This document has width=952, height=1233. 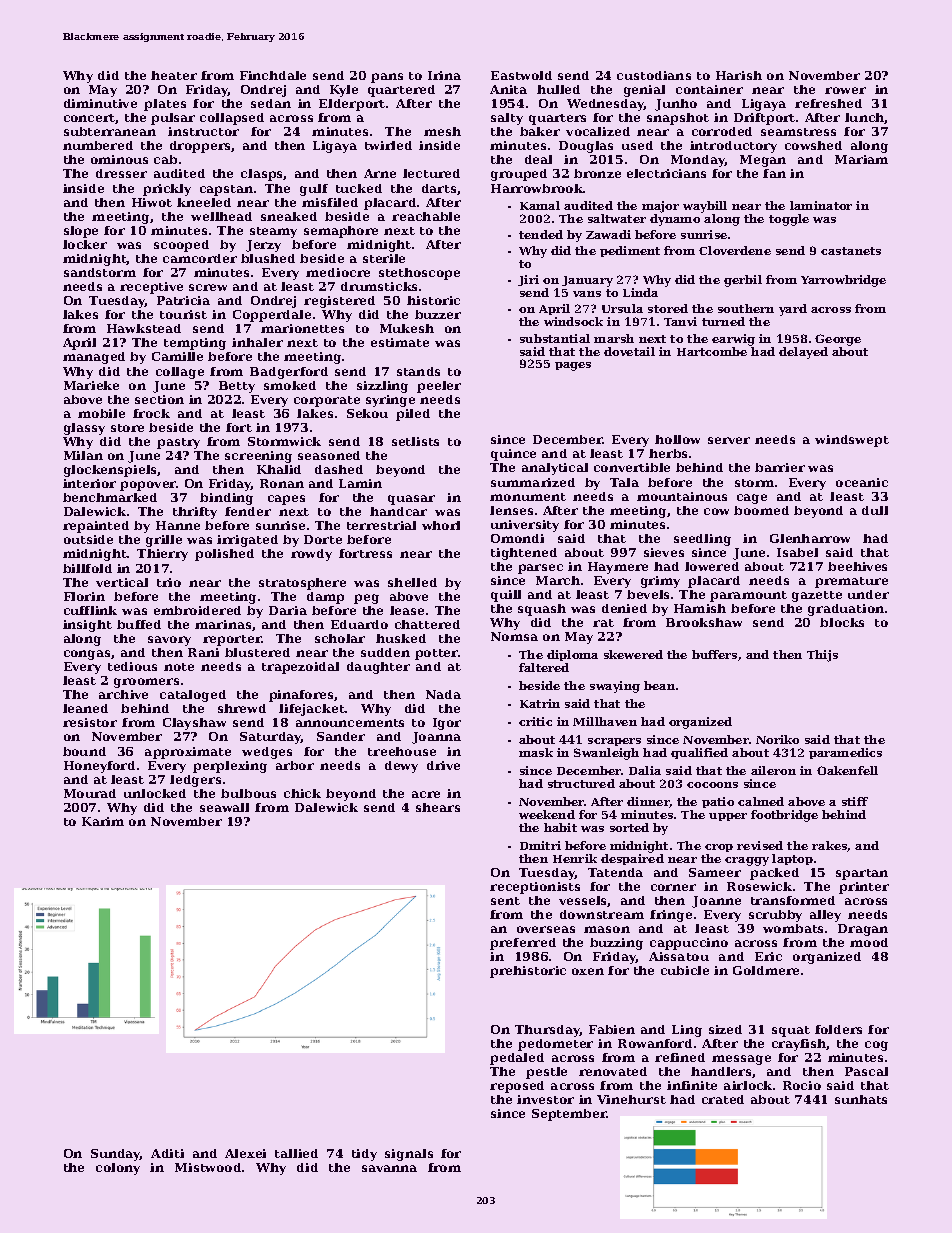 I want to click on colony, so click(x=118, y=1169).
